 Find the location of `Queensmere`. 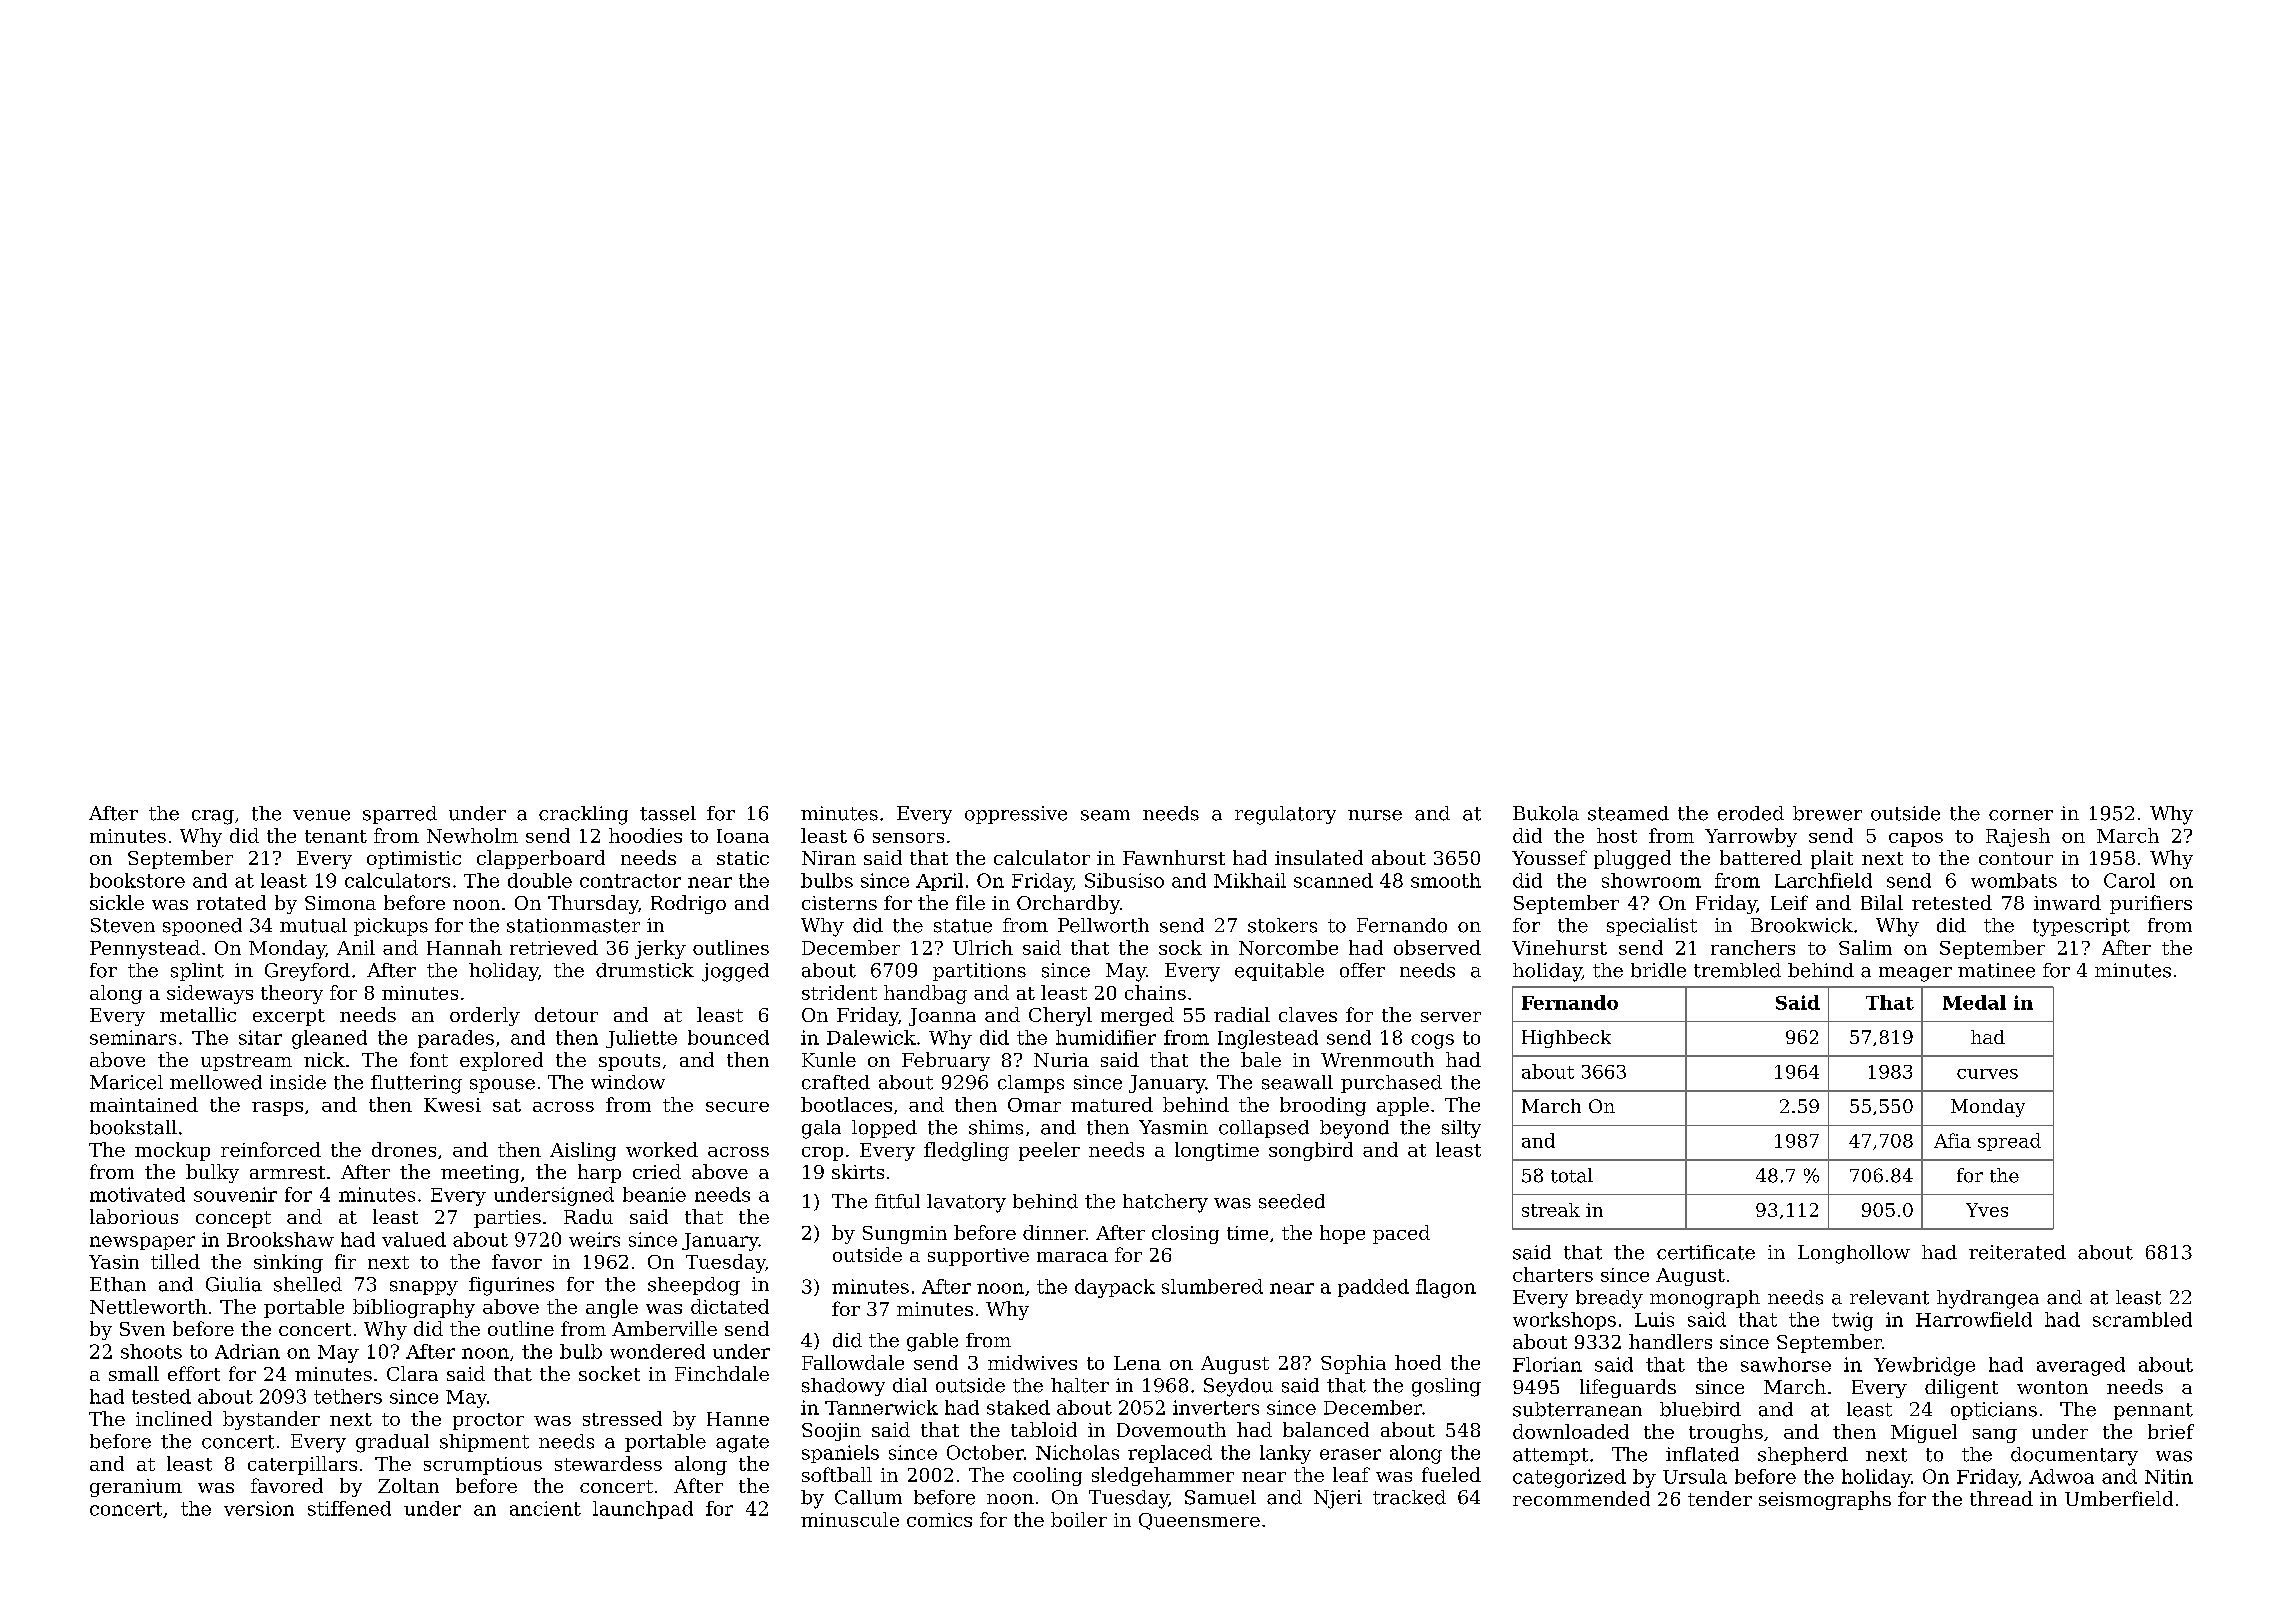

Queensmere is located at coordinates (1199, 1521).
